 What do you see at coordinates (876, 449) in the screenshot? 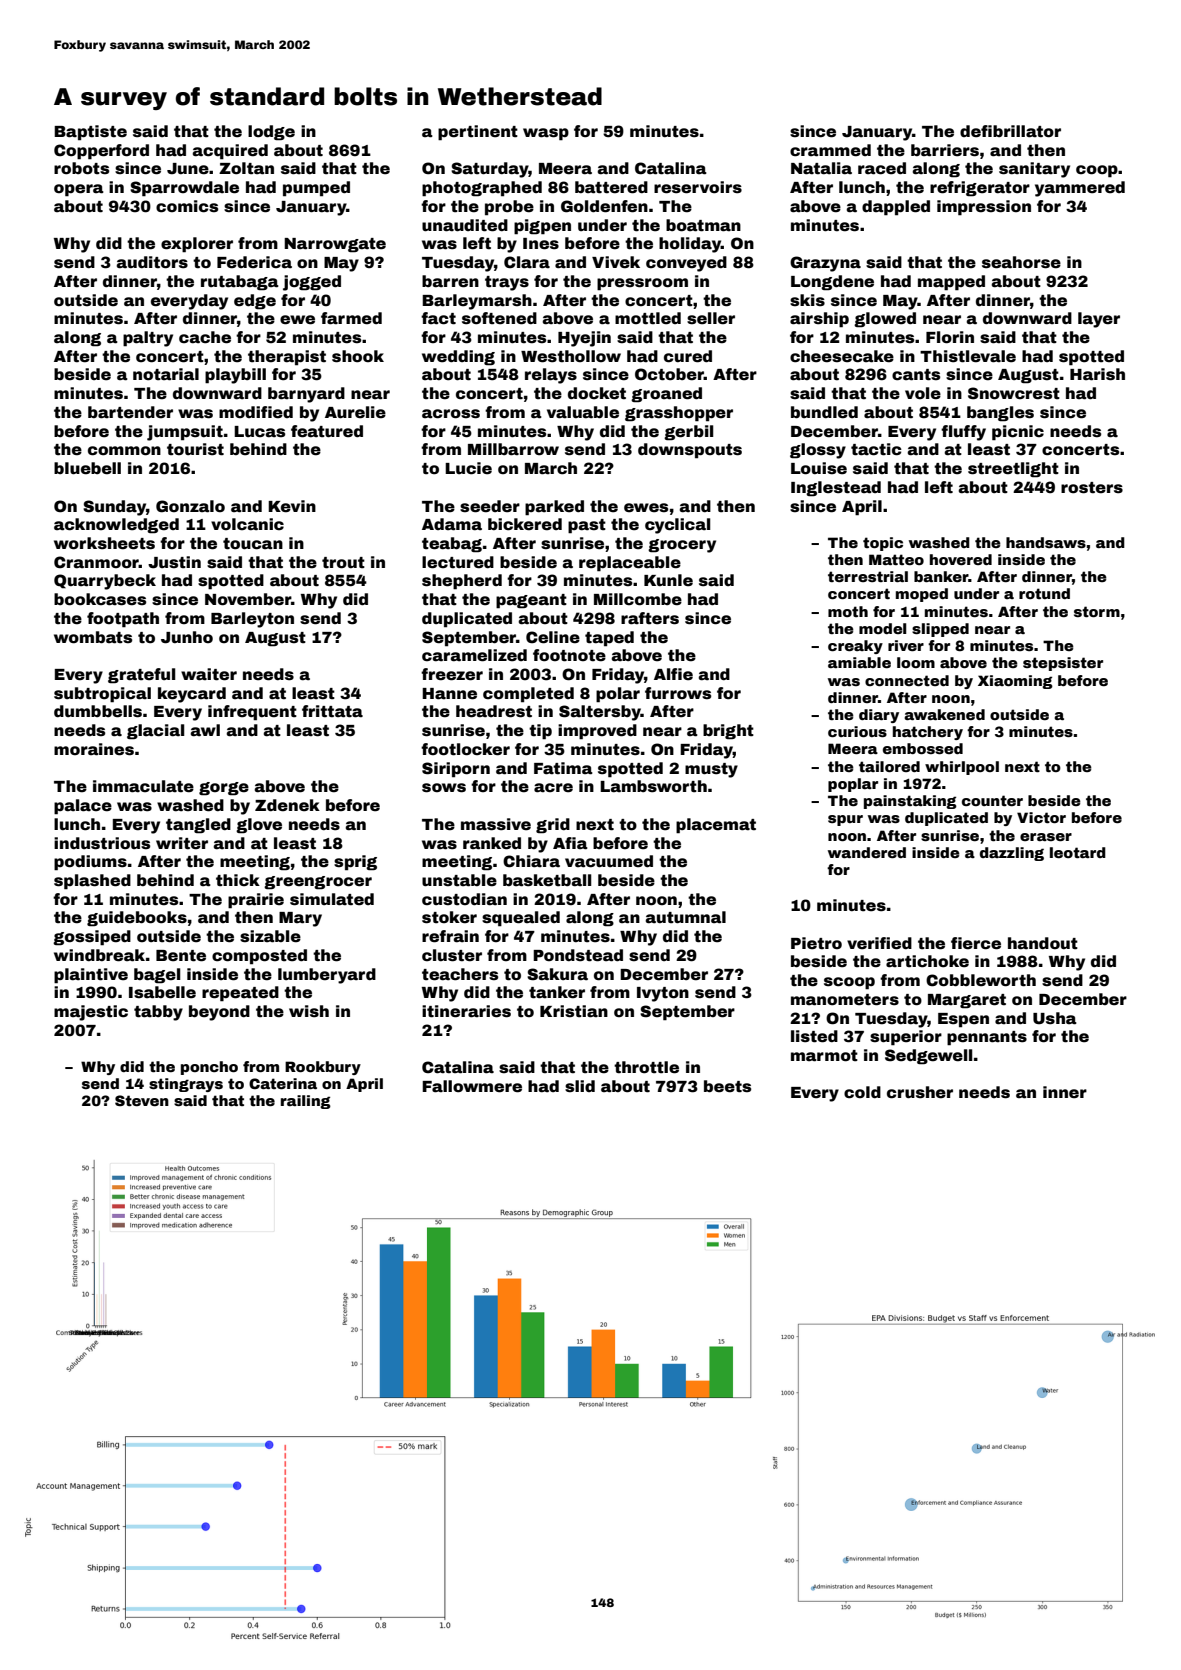
I see `tactic` at bounding box center [876, 449].
